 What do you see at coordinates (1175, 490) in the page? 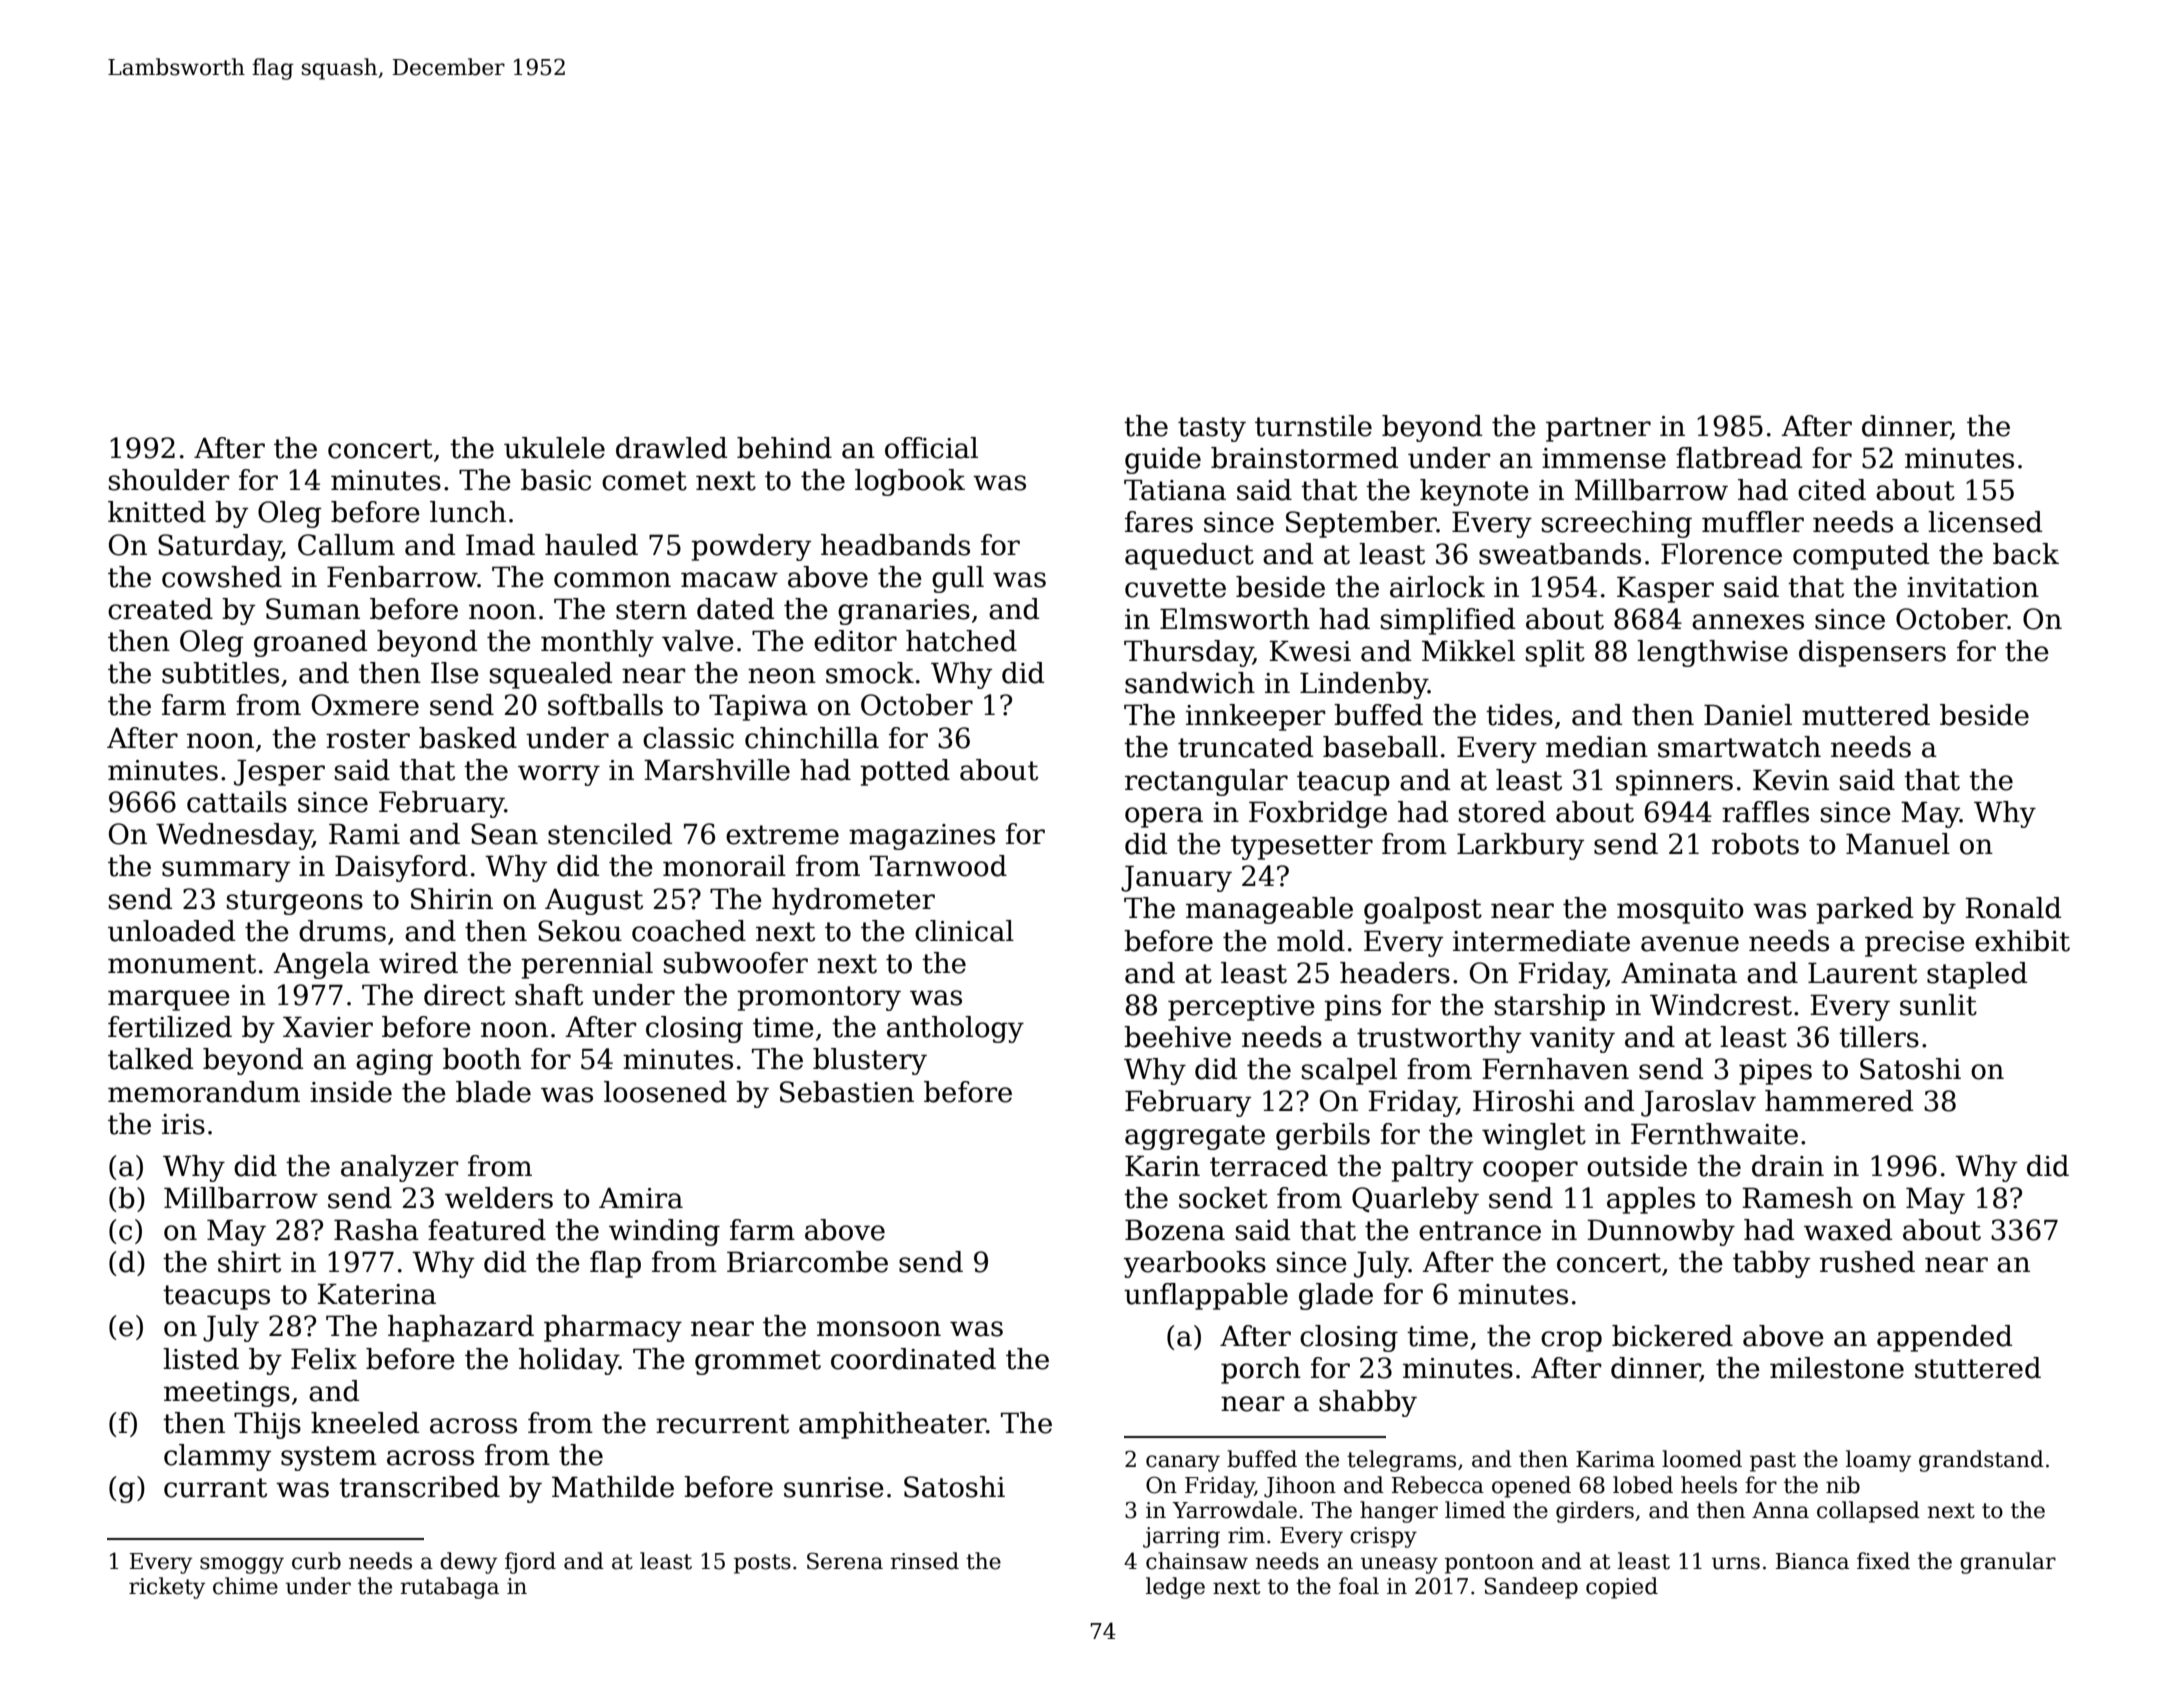
I see `Tatiana` at bounding box center [1175, 490].
